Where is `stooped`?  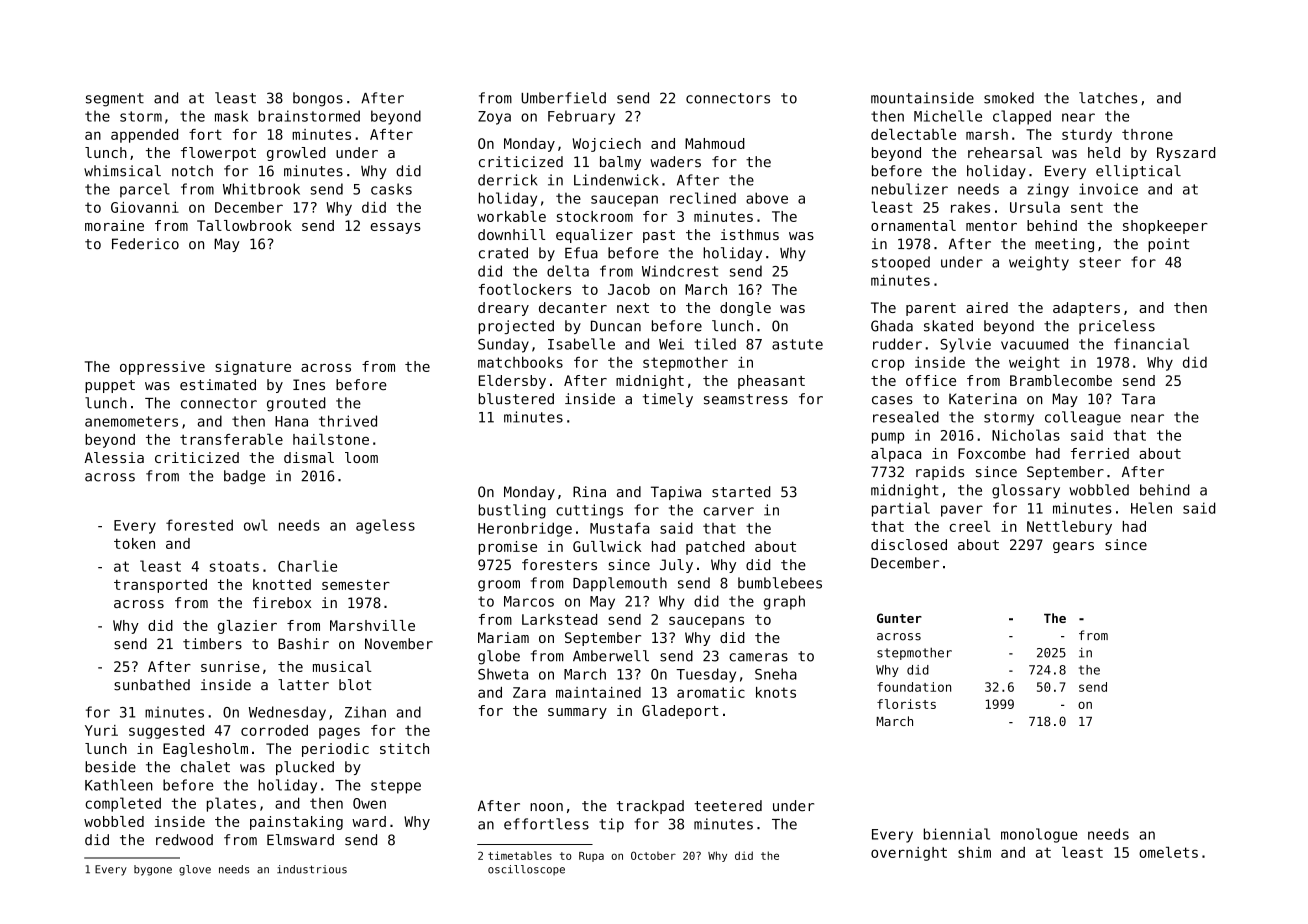
stooped is located at coordinates (901, 263).
